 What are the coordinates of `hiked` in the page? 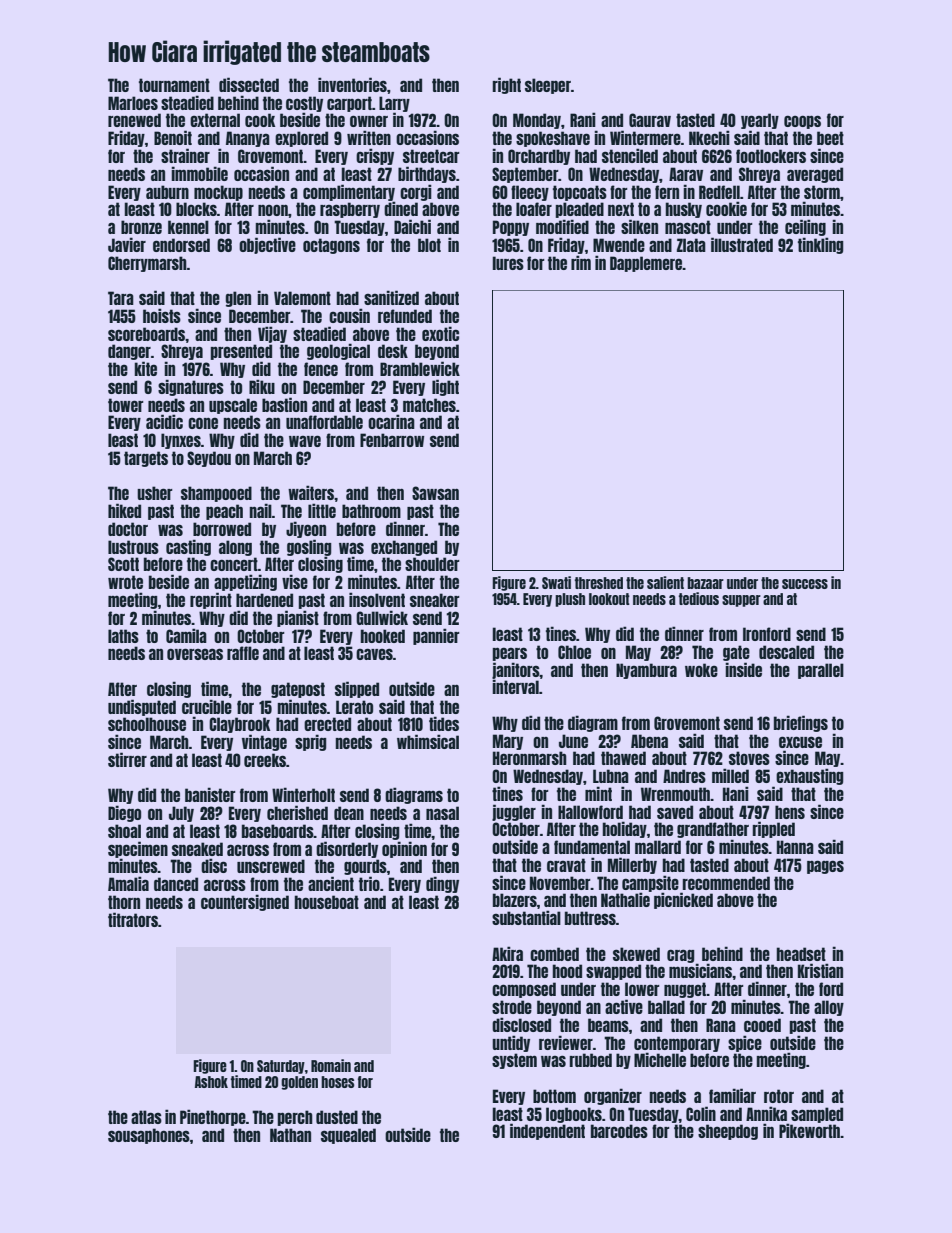 It's located at (124, 510).
